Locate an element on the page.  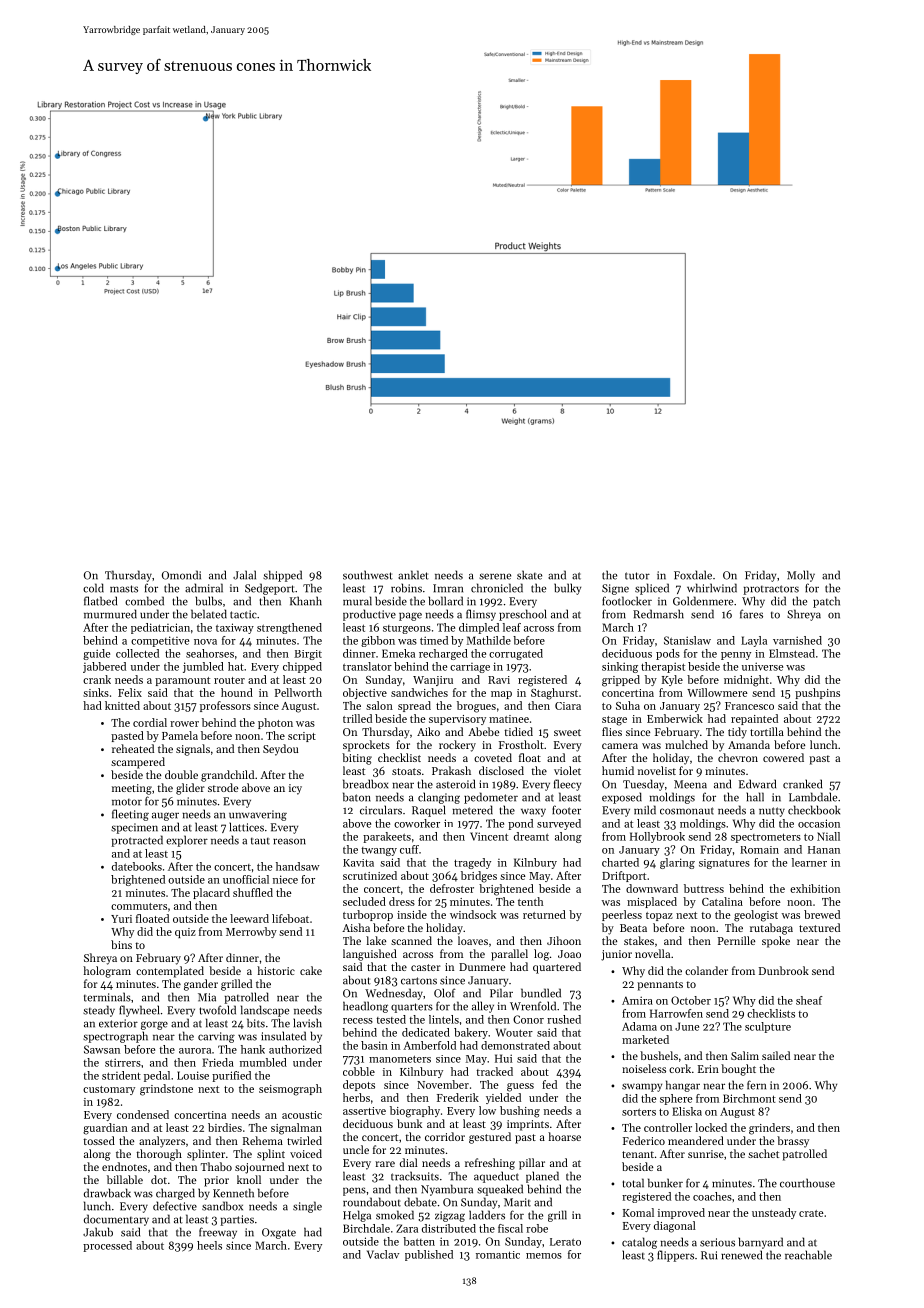
spectrometers is located at coordinates (766, 838).
